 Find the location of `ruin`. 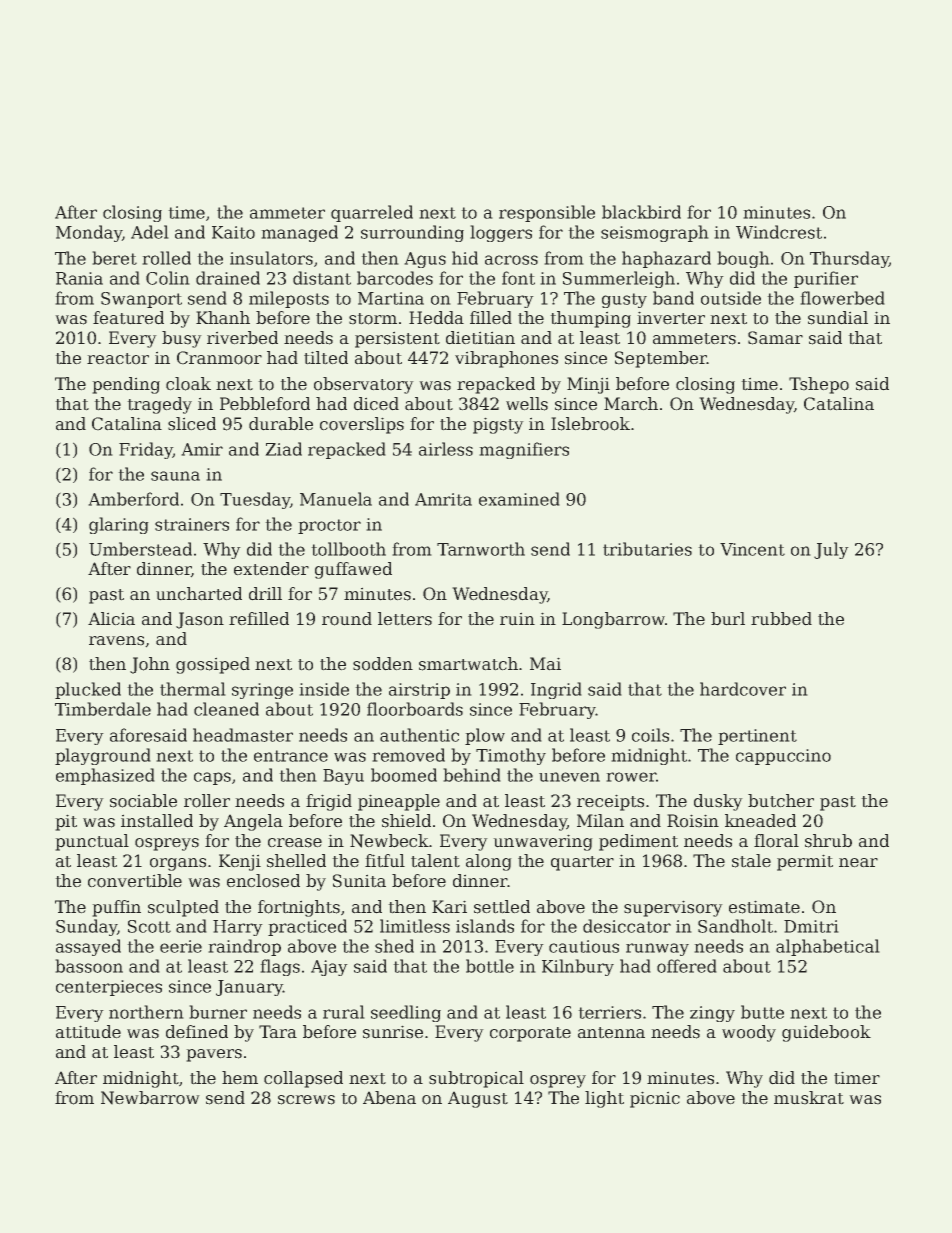

ruin is located at coordinates (517, 619).
